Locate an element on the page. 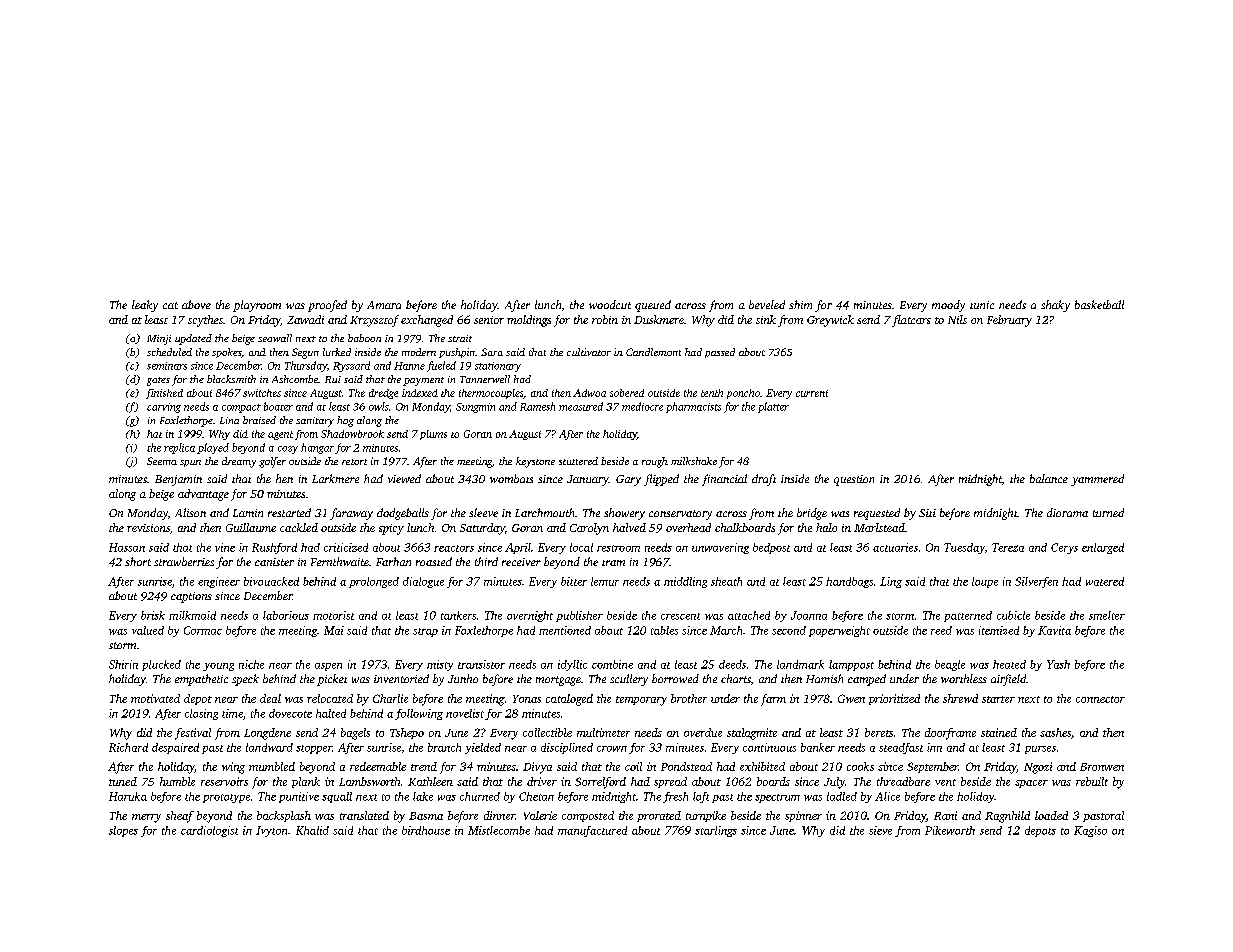 The height and width of the image is (952, 1233). Alison is located at coordinates (190, 512).
